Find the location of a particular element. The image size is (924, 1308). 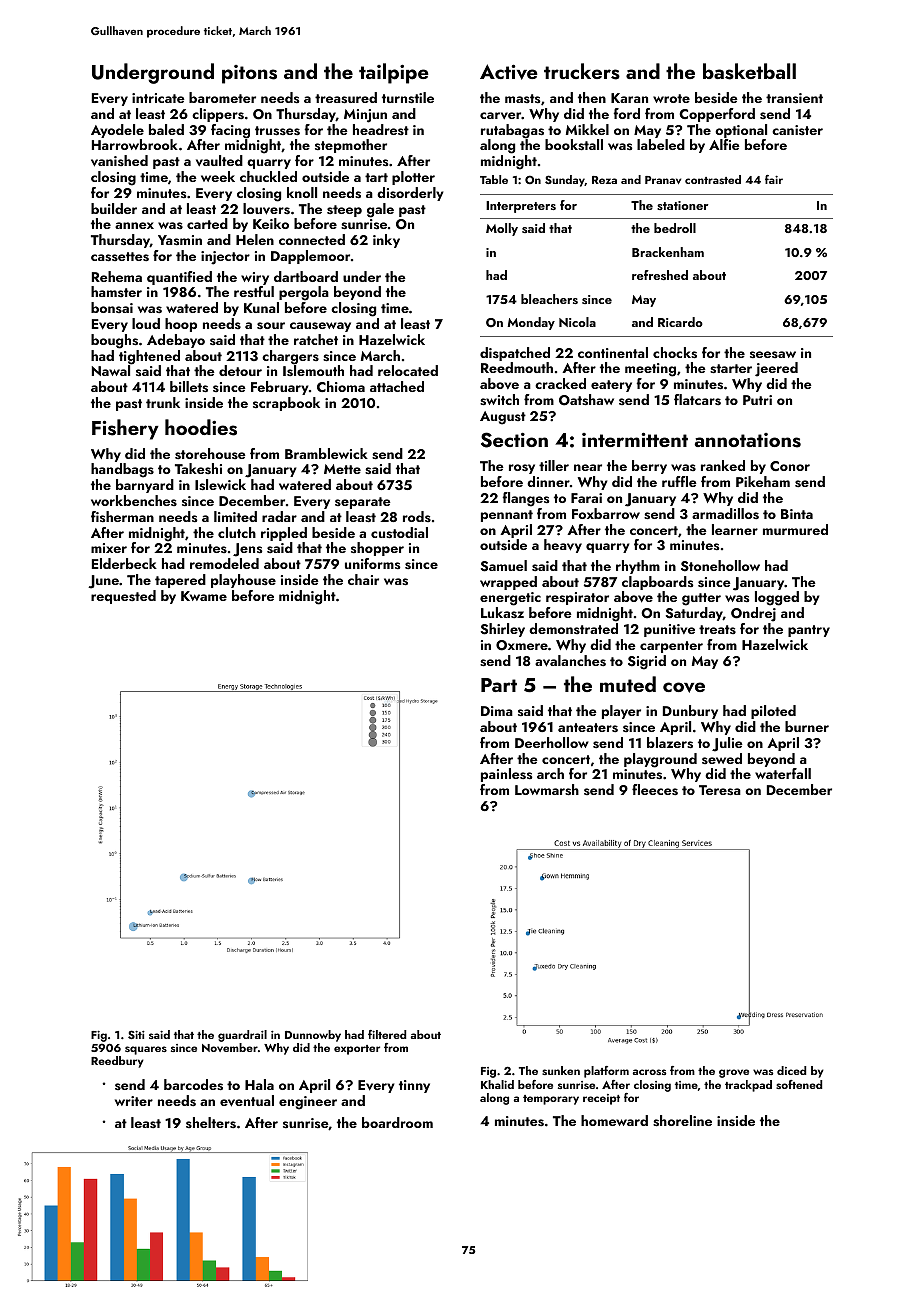

Molly is located at coordinates (502, 229).
